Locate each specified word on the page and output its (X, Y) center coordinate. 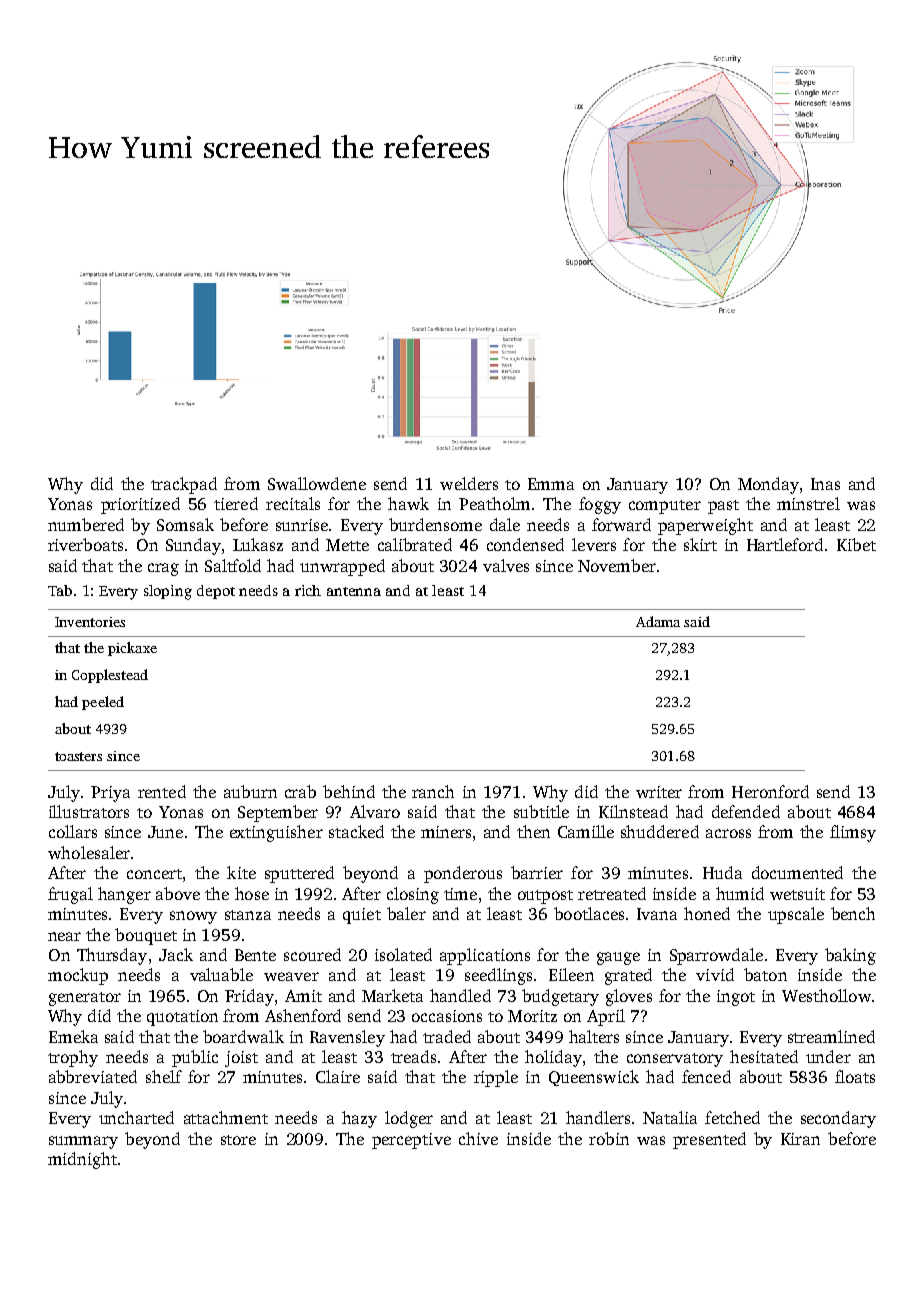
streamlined (831, 1036)
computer (665, 507)
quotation (182, 1018)
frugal (70, 895)
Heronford (770, 791)
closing (413, 895)
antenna (354, 591)
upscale (796, 915)
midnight (82, 1160)
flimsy (853, 833)
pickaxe (132, 649)
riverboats (85, 544)
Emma (551, 484)
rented (162, 791)
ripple (496, 1078)
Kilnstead (633, 811)
